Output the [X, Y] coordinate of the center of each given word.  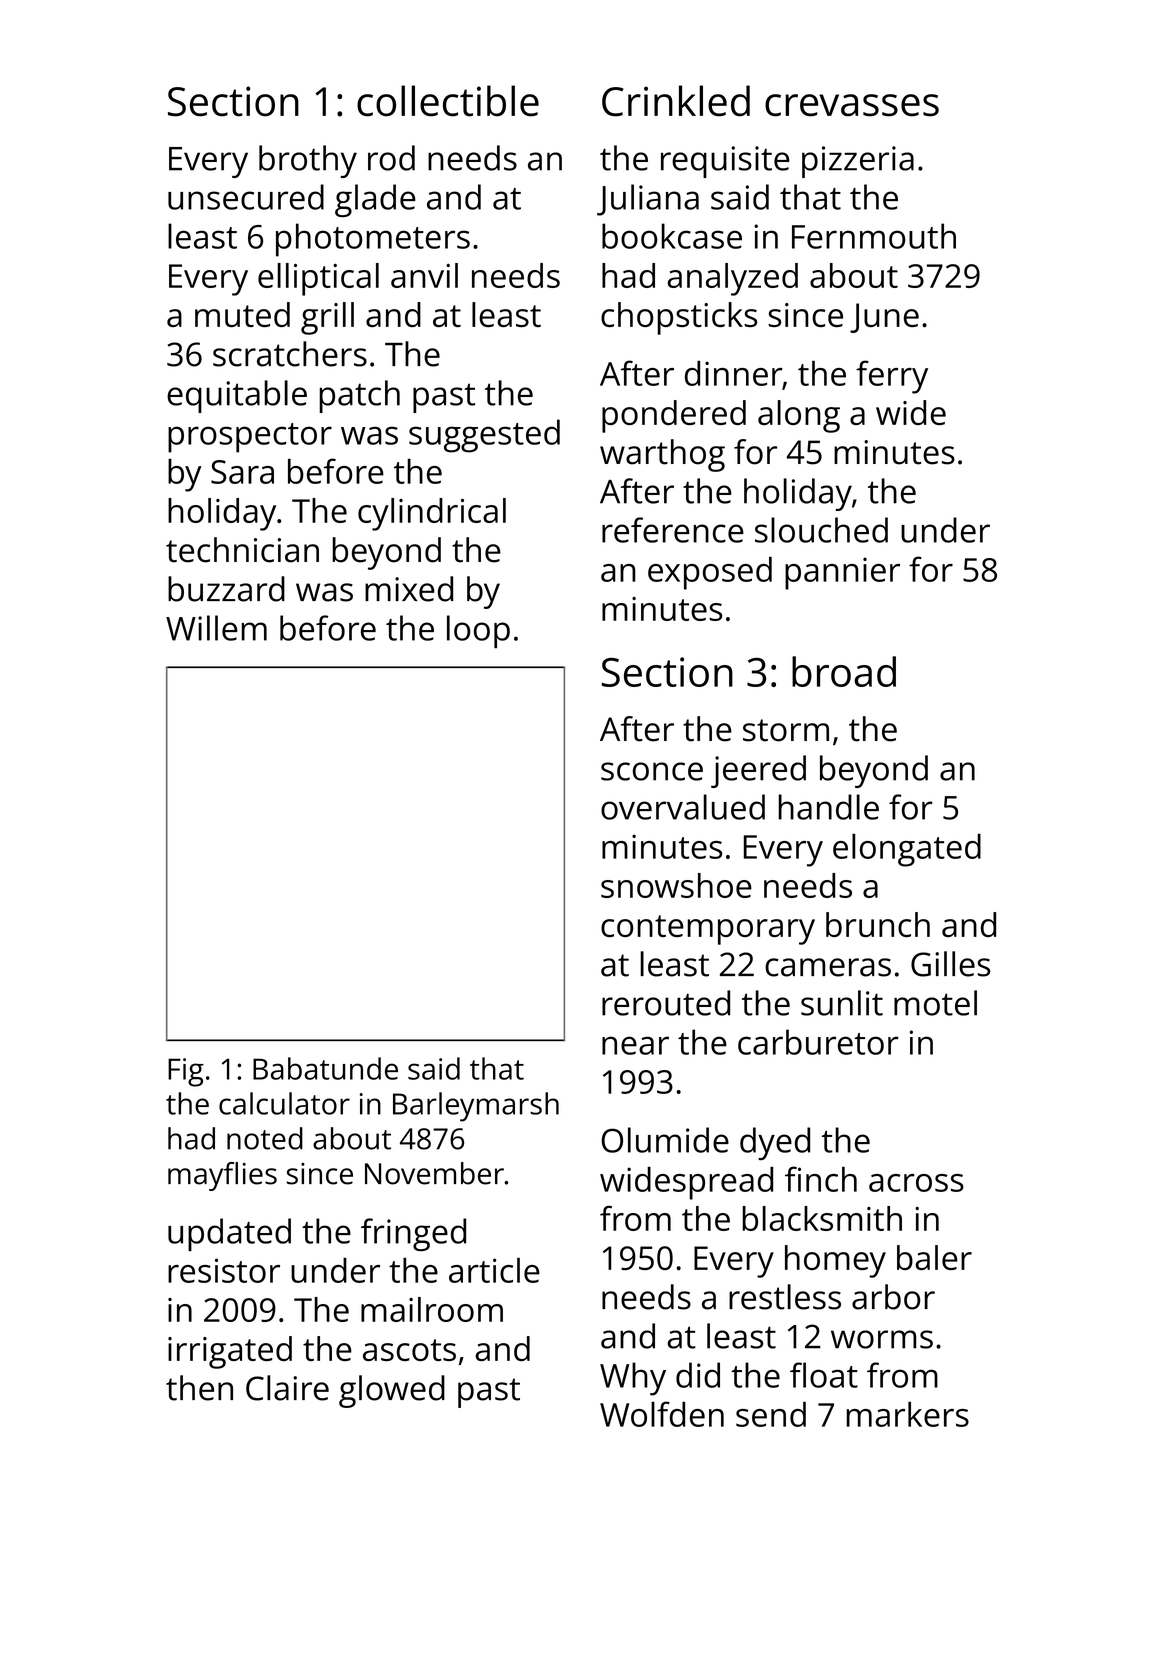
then [199, 1388]
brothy [308, 161]
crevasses [852, 105]
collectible [448, 101]
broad [844, 671]
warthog [662, 455]
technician [242, 550]
